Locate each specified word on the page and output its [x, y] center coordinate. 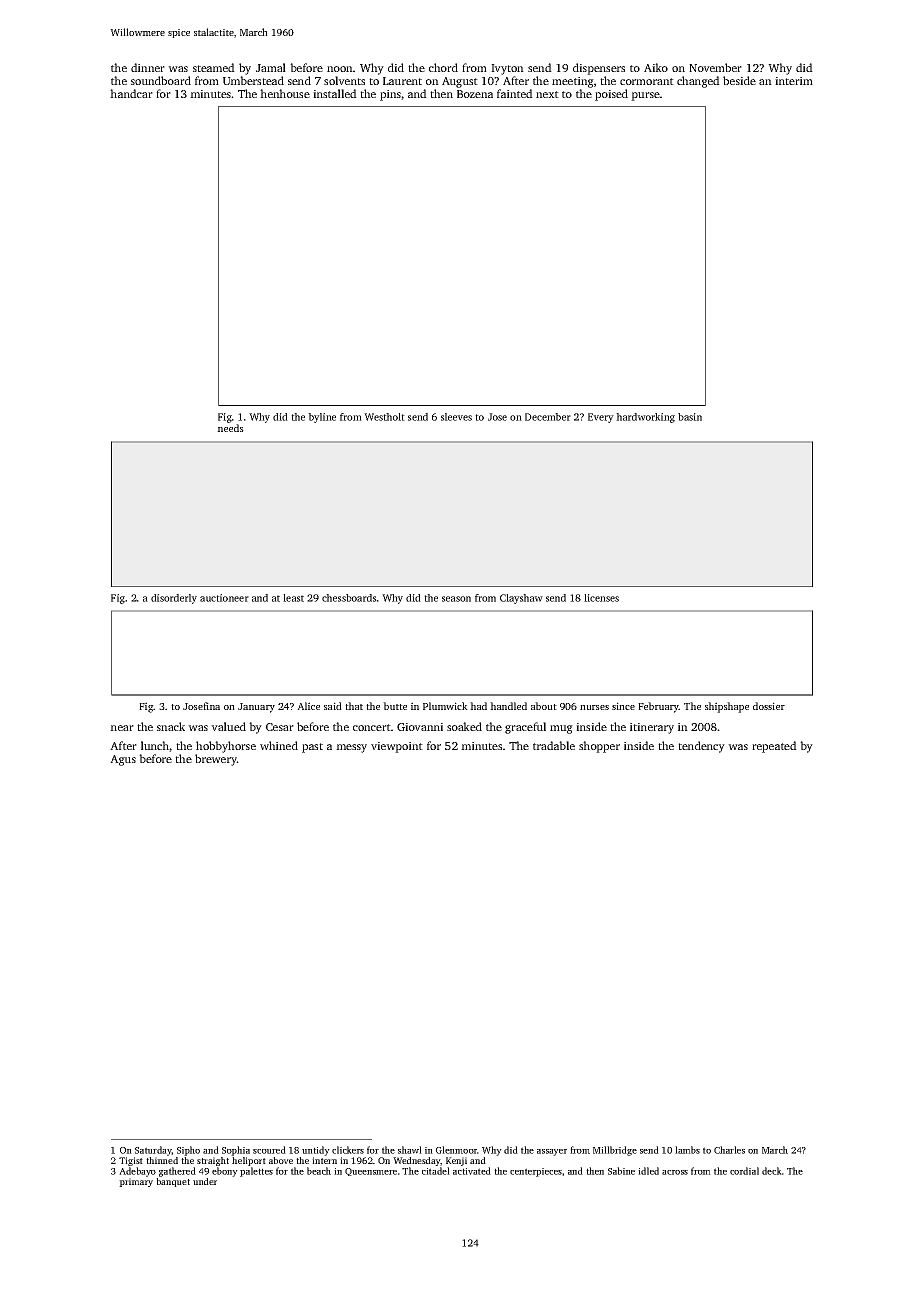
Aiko [656, 67]
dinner [148, 67]
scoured [269, 1150]
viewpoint [397, 747]
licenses [601, 598]
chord [443, 67]
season [456, 599]
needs [230, 428]
